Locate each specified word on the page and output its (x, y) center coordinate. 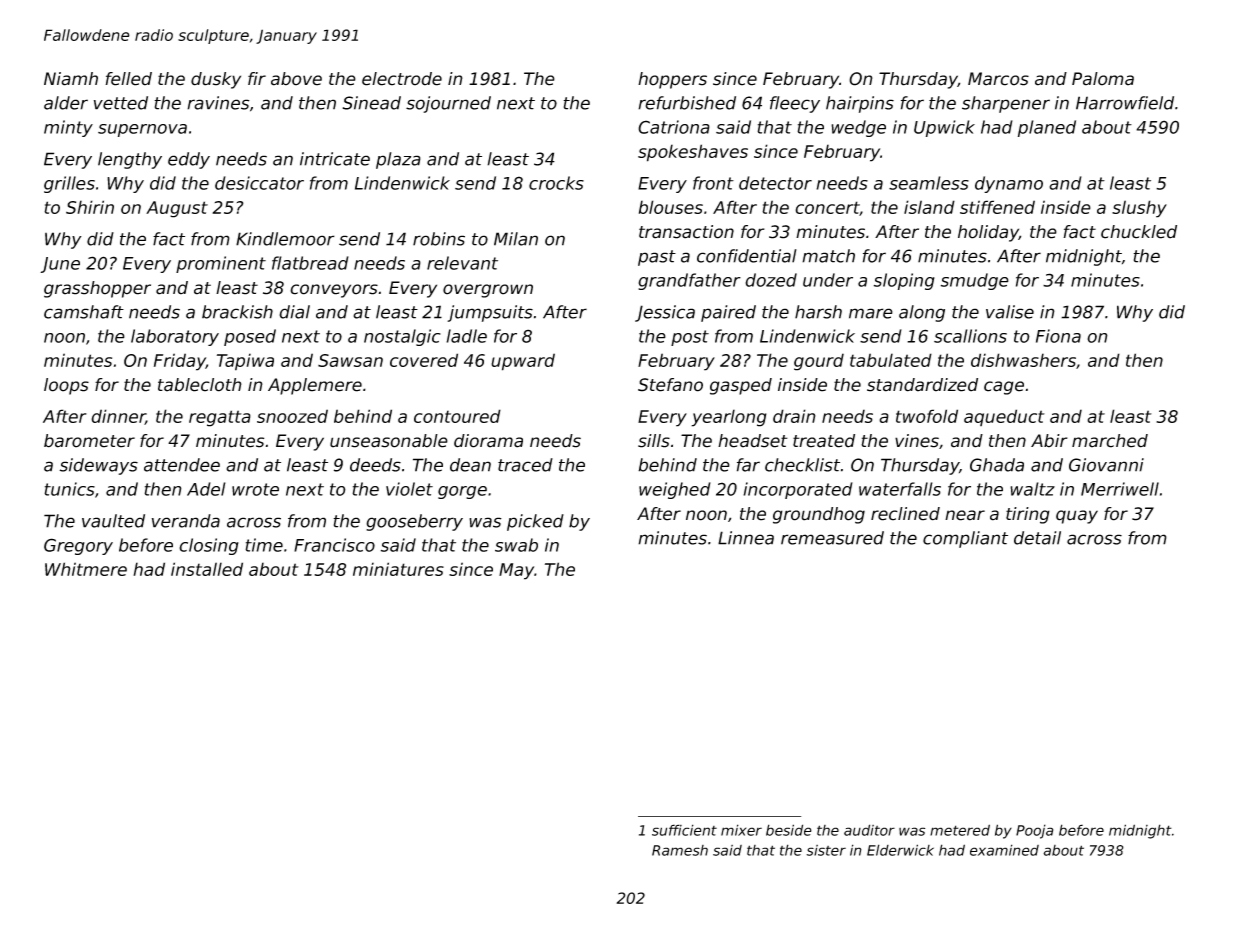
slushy (1139, 209)
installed (207, 569)
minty (68, 128)
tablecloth (200, 385)
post (690, 338)
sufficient (684, 830)
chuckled (1139, 232)
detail (1037, 538)
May (517, 571)
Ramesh (680, 850)
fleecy (795, 104)
